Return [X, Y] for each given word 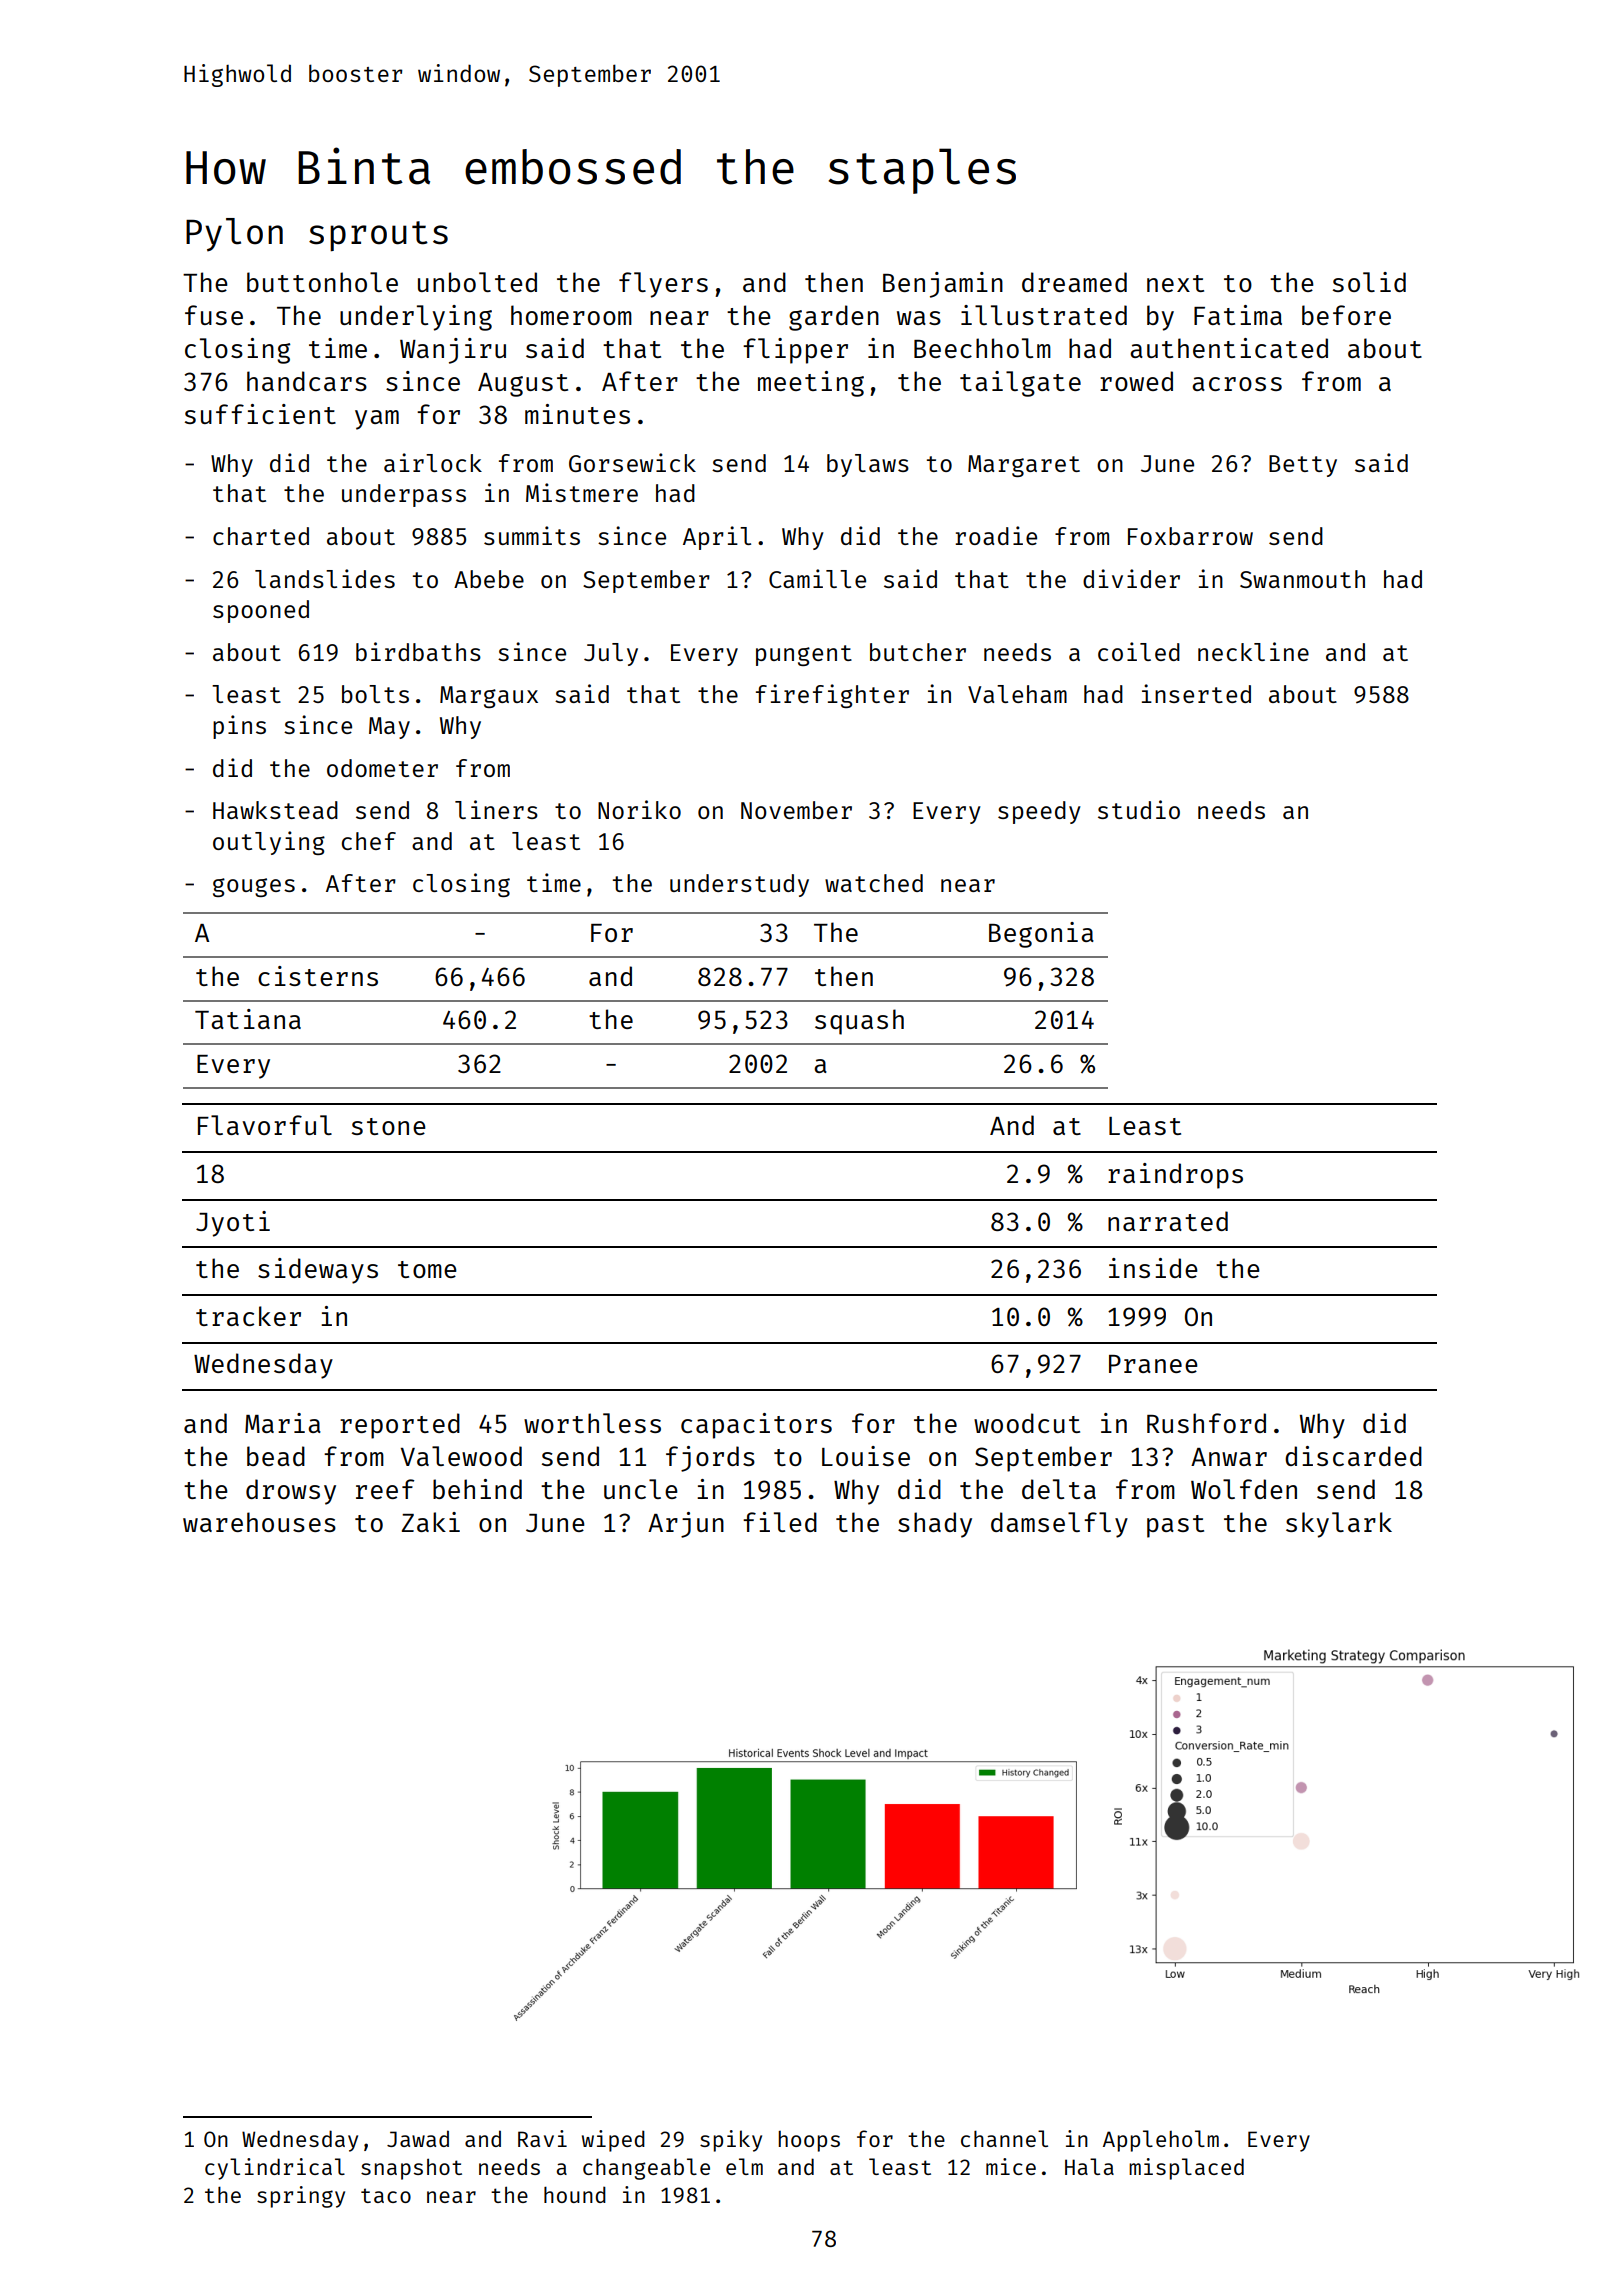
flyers [663, 285]
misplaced [1186, 2169]
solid [1369, 282]
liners [496, 809]
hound [575, 2194]
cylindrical [275, 2169]
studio [1139, 809]
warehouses [259, 1522]
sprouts [378, 236]
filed [780, 1522]
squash [859, 1022]
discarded [1353, 1456]
